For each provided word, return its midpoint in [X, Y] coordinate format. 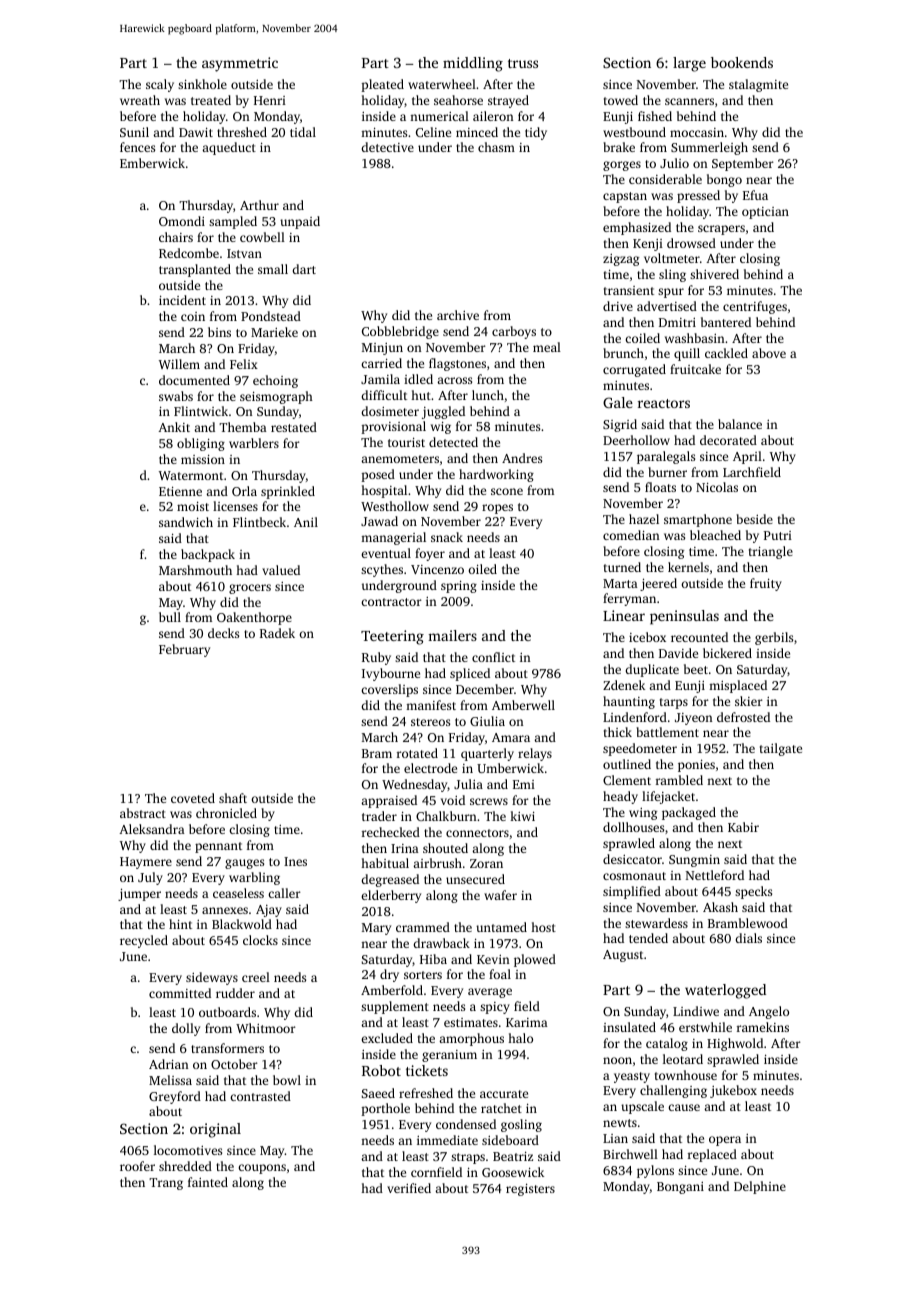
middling [473, 64]
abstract [143, 813]
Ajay [269, 911]
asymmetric [240, 64]
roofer [137, 1166]
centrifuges [755, 307]
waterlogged [725, 991]
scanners [689, 101]
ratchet [501, 1108]
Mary [376, 929]
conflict [493, 657]
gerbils [774, 638]
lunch [488, 395]
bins [219, 332]
